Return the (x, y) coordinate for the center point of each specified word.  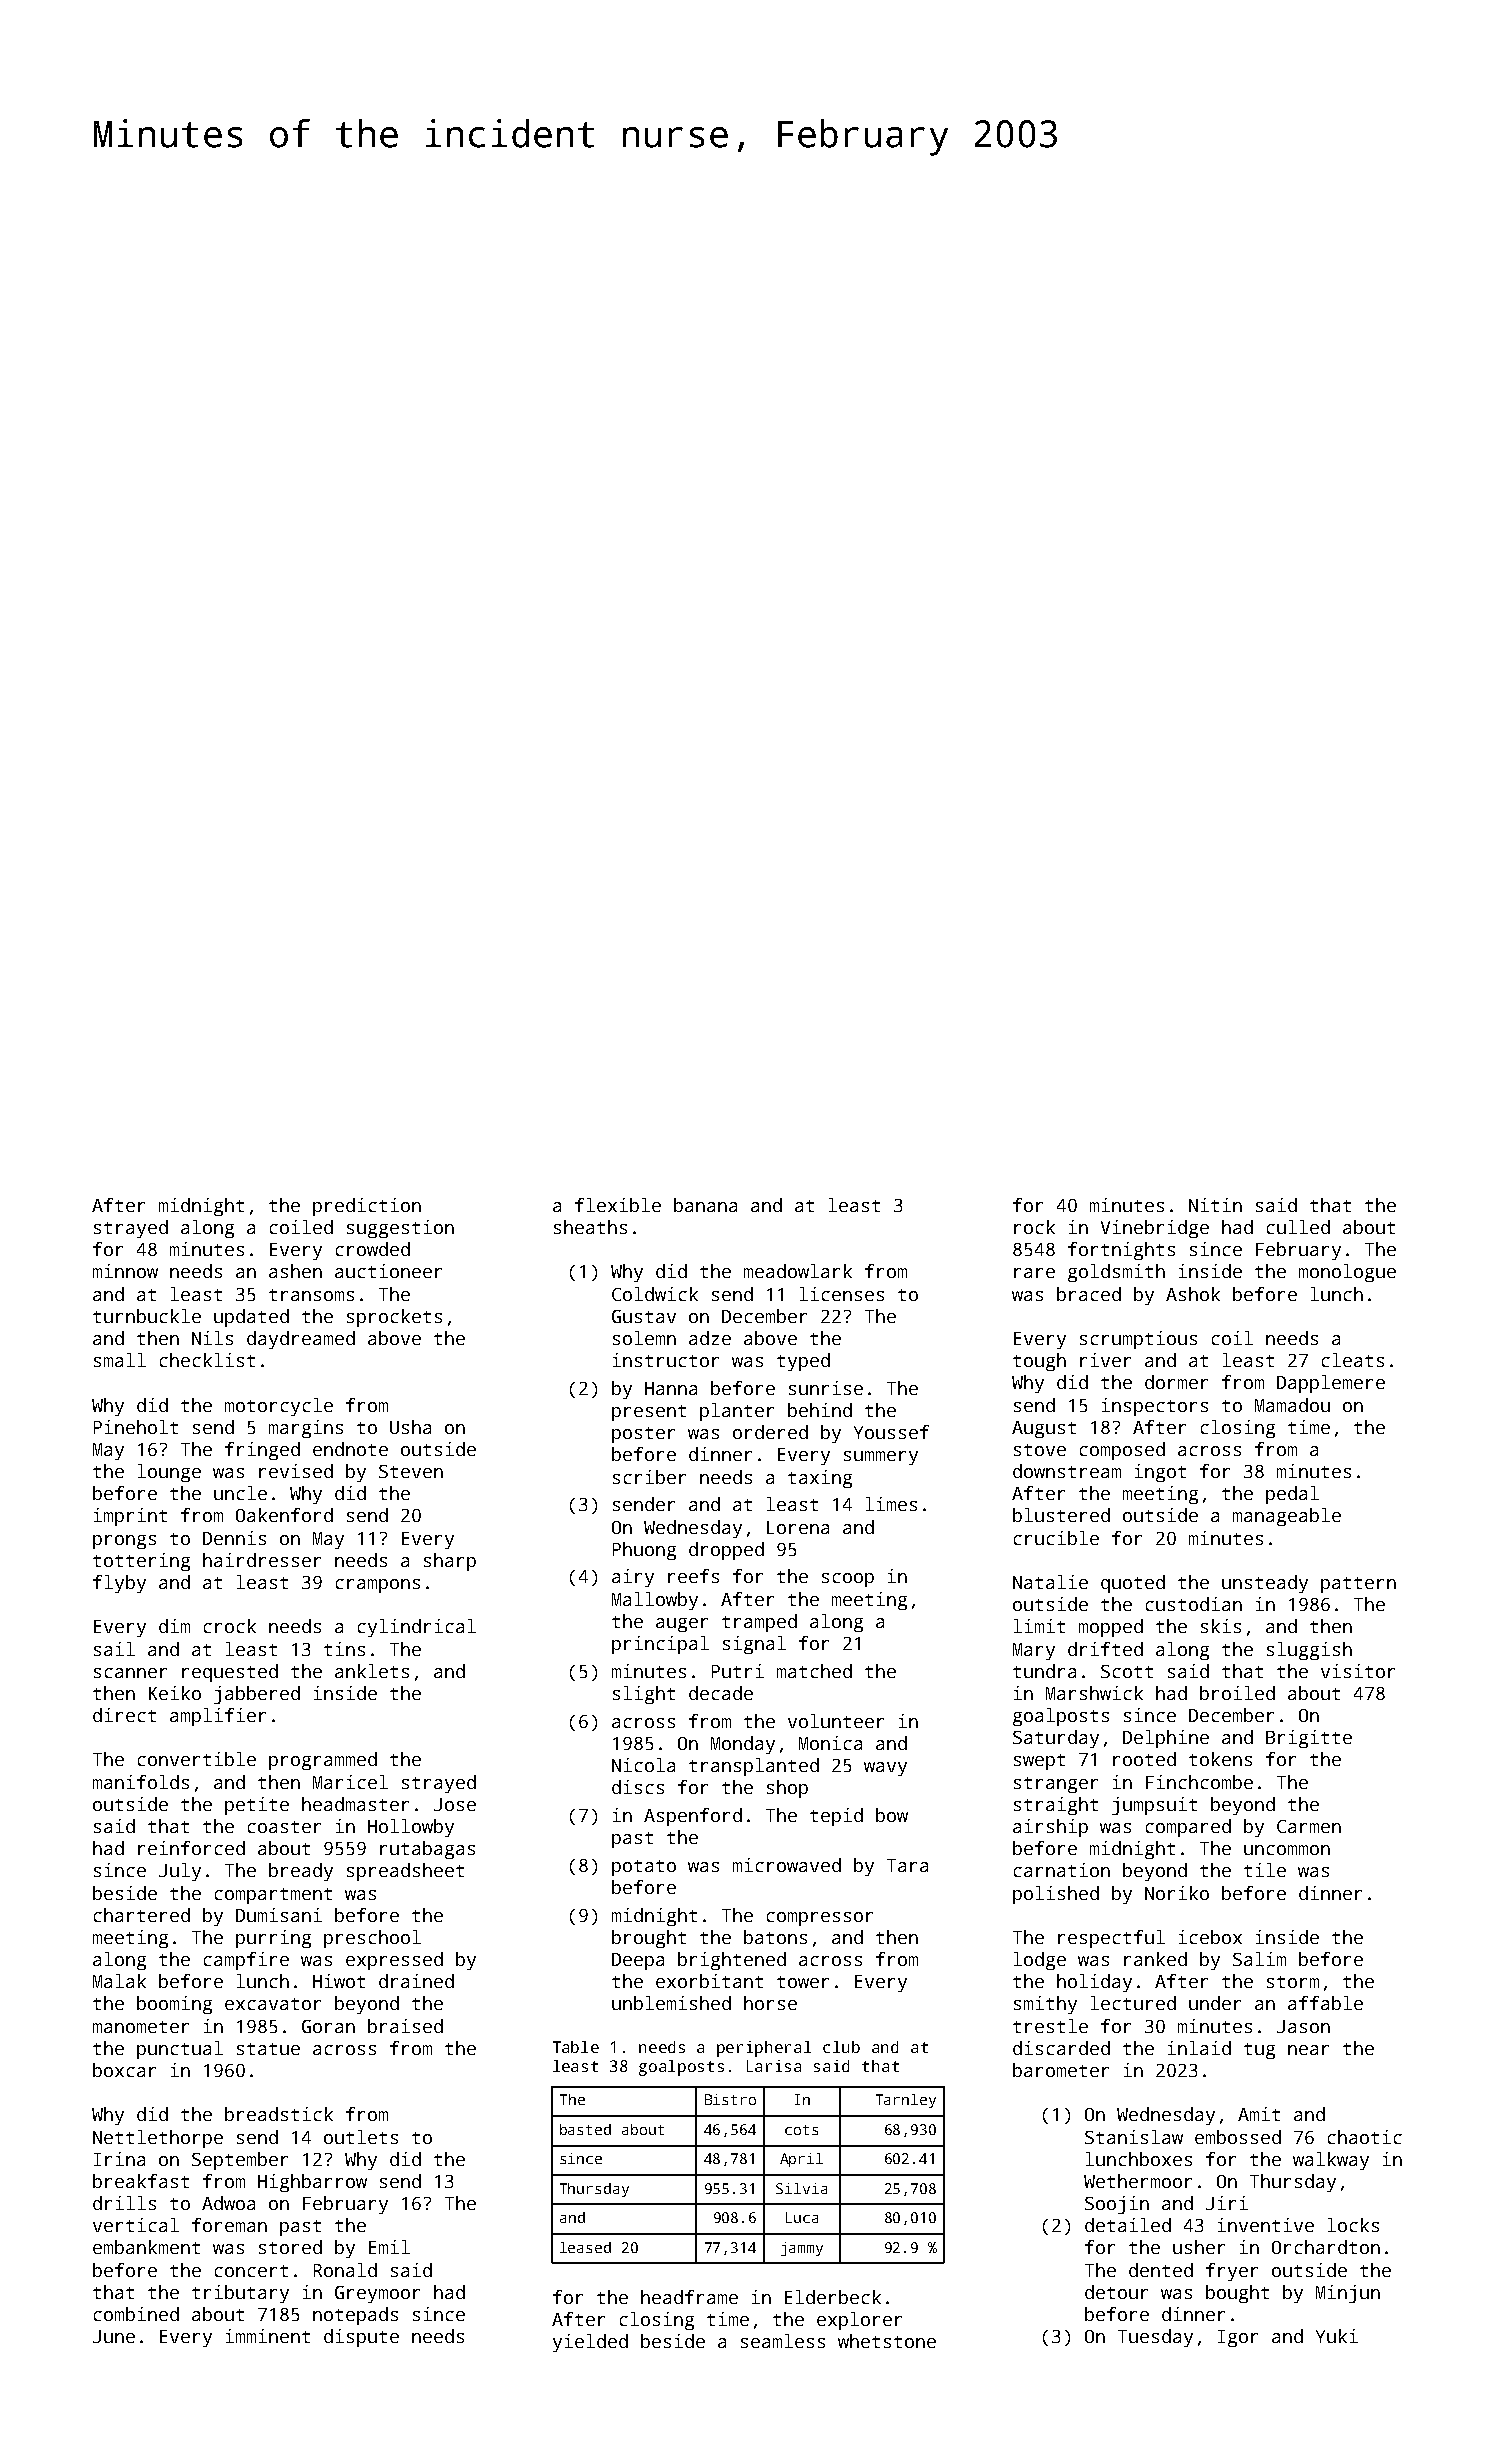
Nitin (1215, 1205)
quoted (1133, 1584)
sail (114, 1649)
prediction (367, 1207)
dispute (361, 2338)
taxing (820, 1479)
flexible (618, 1205)
